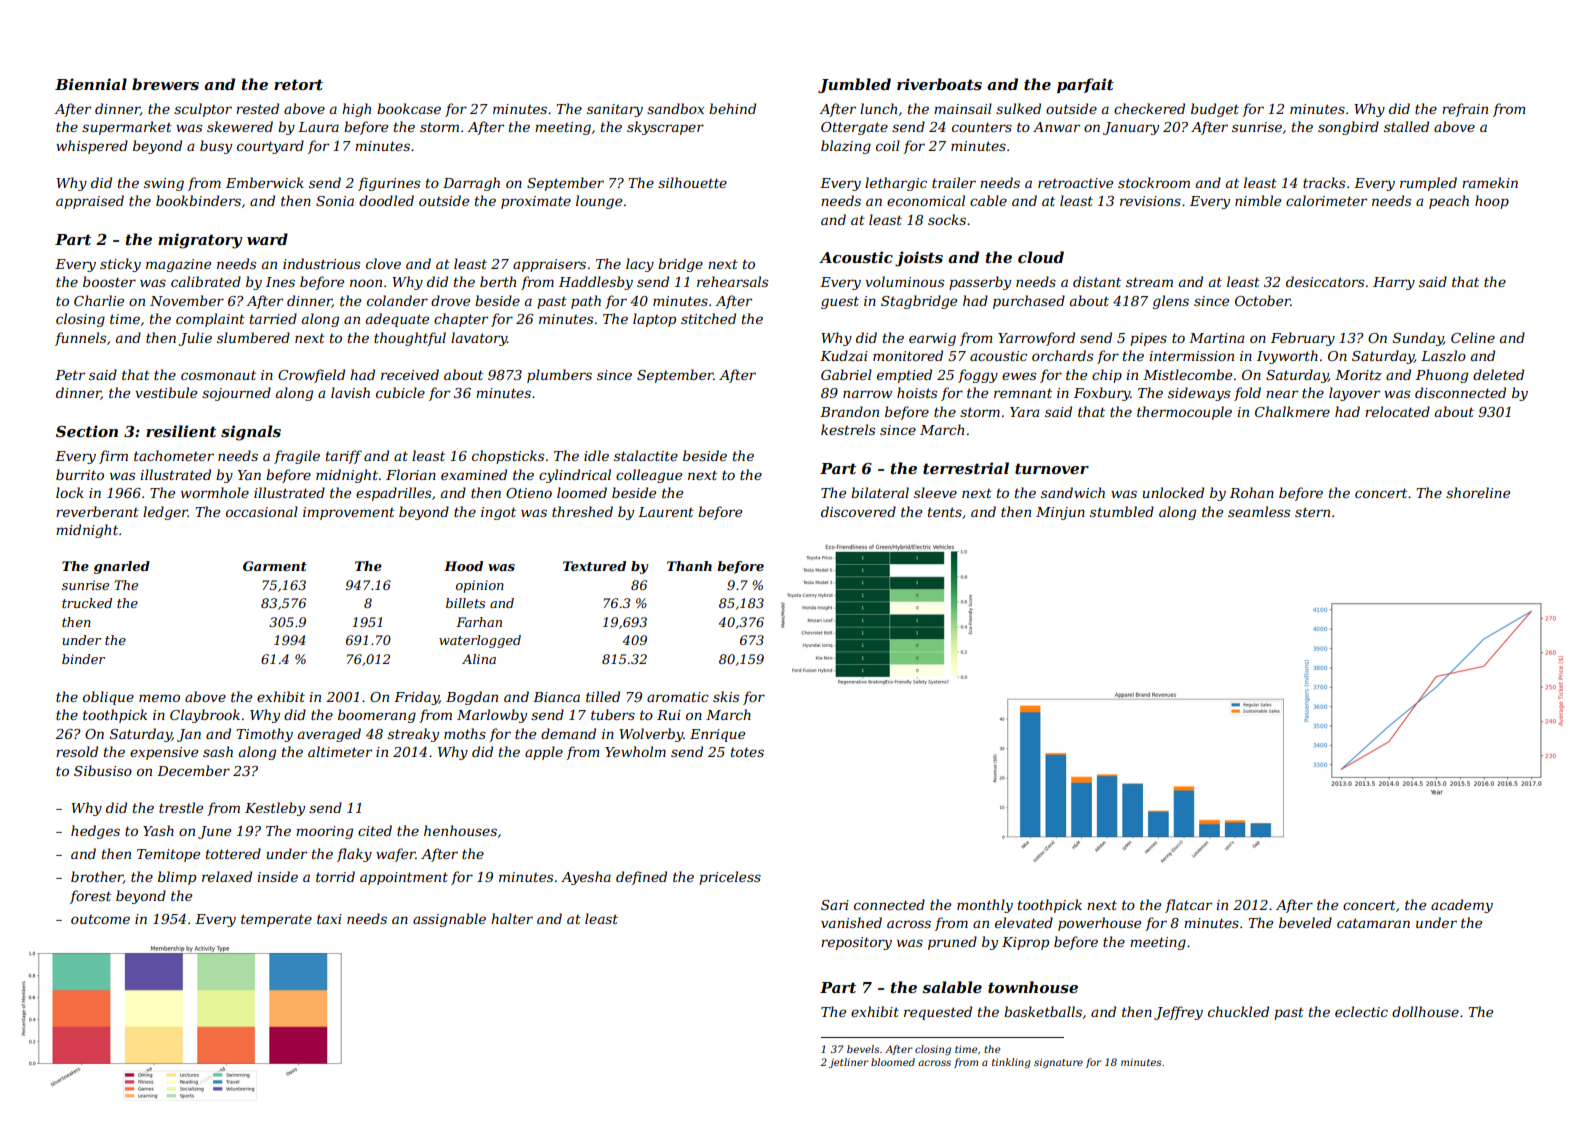  What do you see at coordinates (177, 878) in the screenshot?
I see `blimp` at bounding box center [177, 878].
